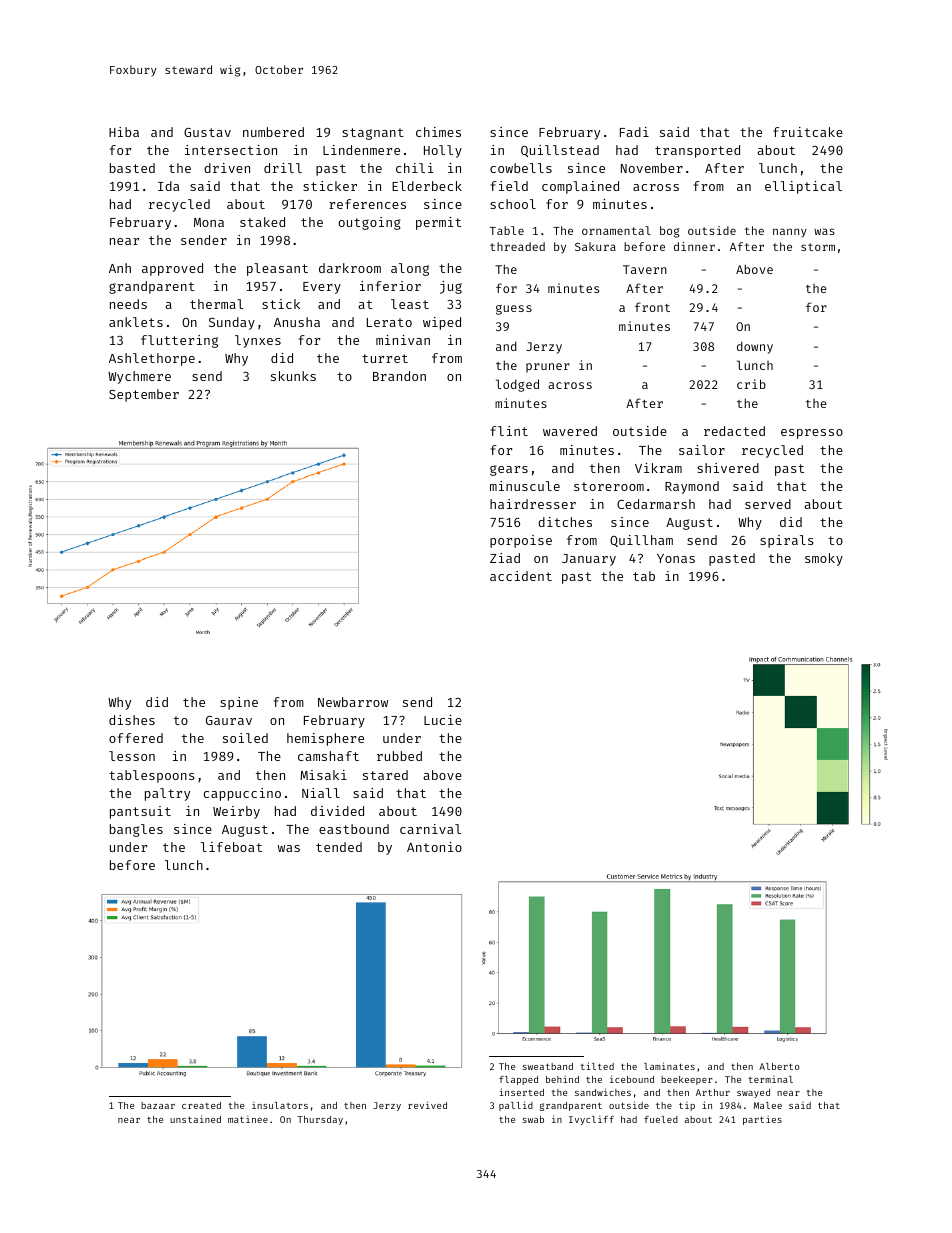  What do you see at coordinates (509, 186) in the screenshot?
I see `field` at bounding box center [509, 186].
